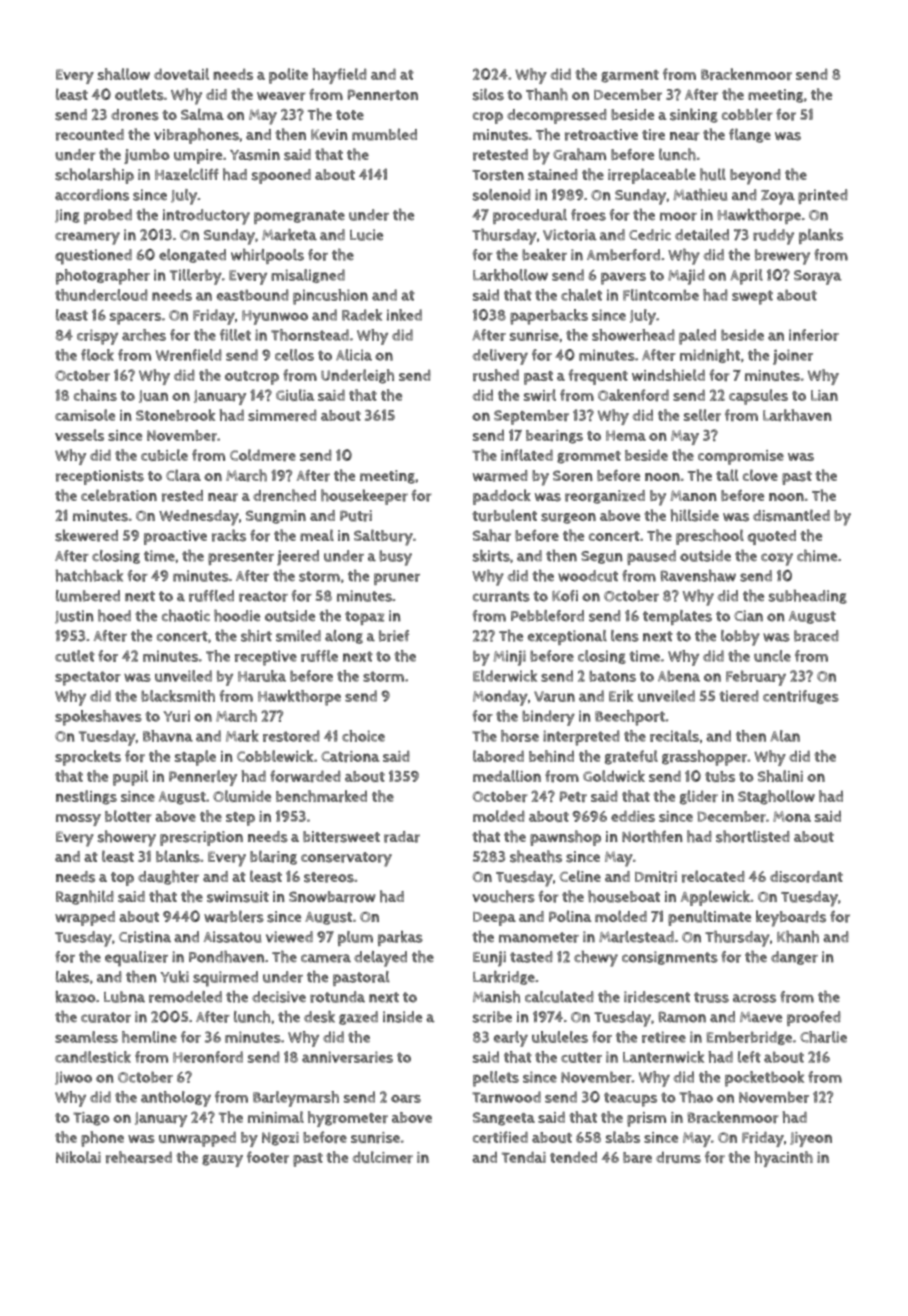 The height and width of the image is (1316, 908). What do you see at coordinates (291, 736) in the image?
I see `restored` at bounding box center [291, 736].
